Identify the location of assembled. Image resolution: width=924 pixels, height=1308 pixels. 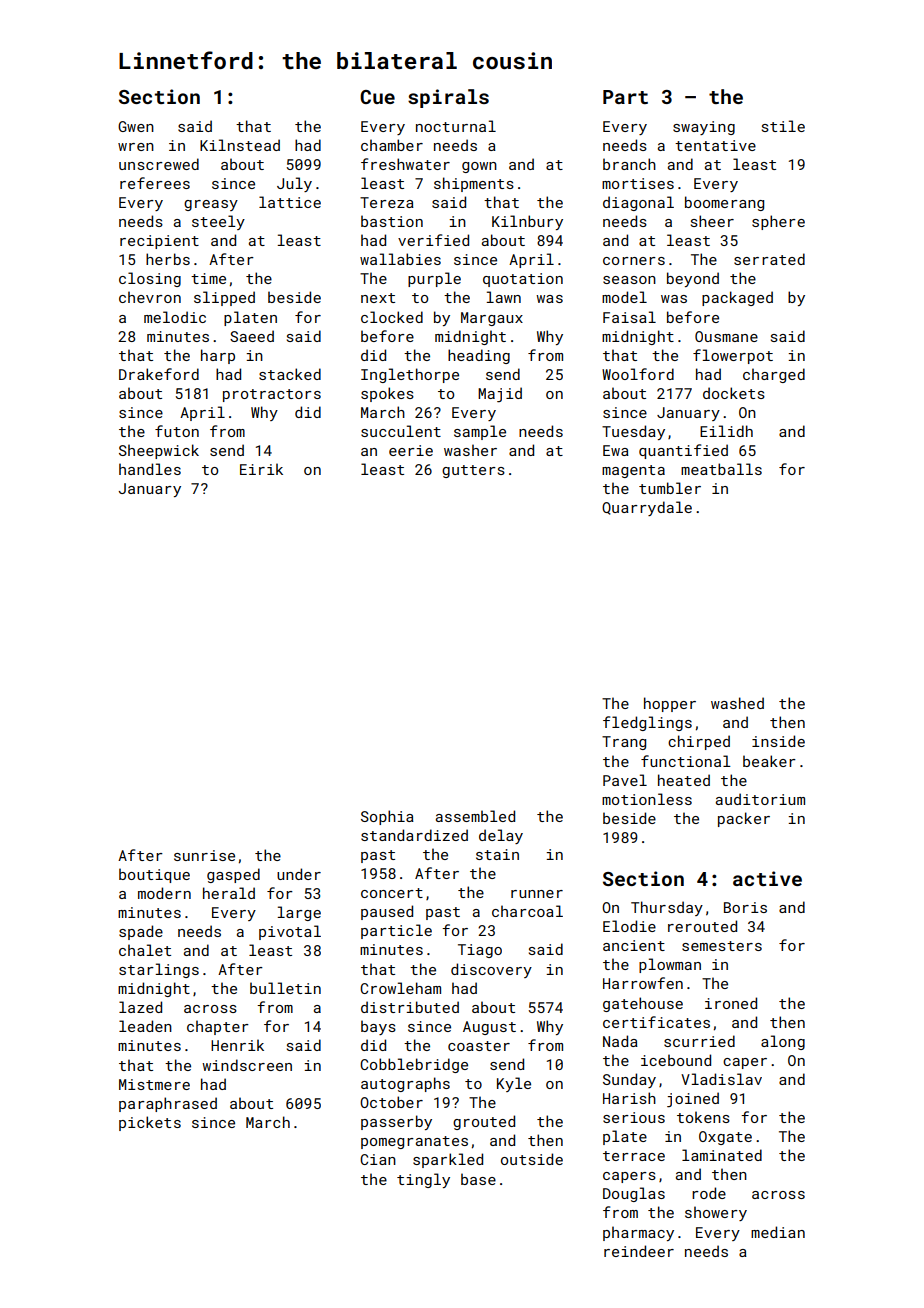
(475, 816).
